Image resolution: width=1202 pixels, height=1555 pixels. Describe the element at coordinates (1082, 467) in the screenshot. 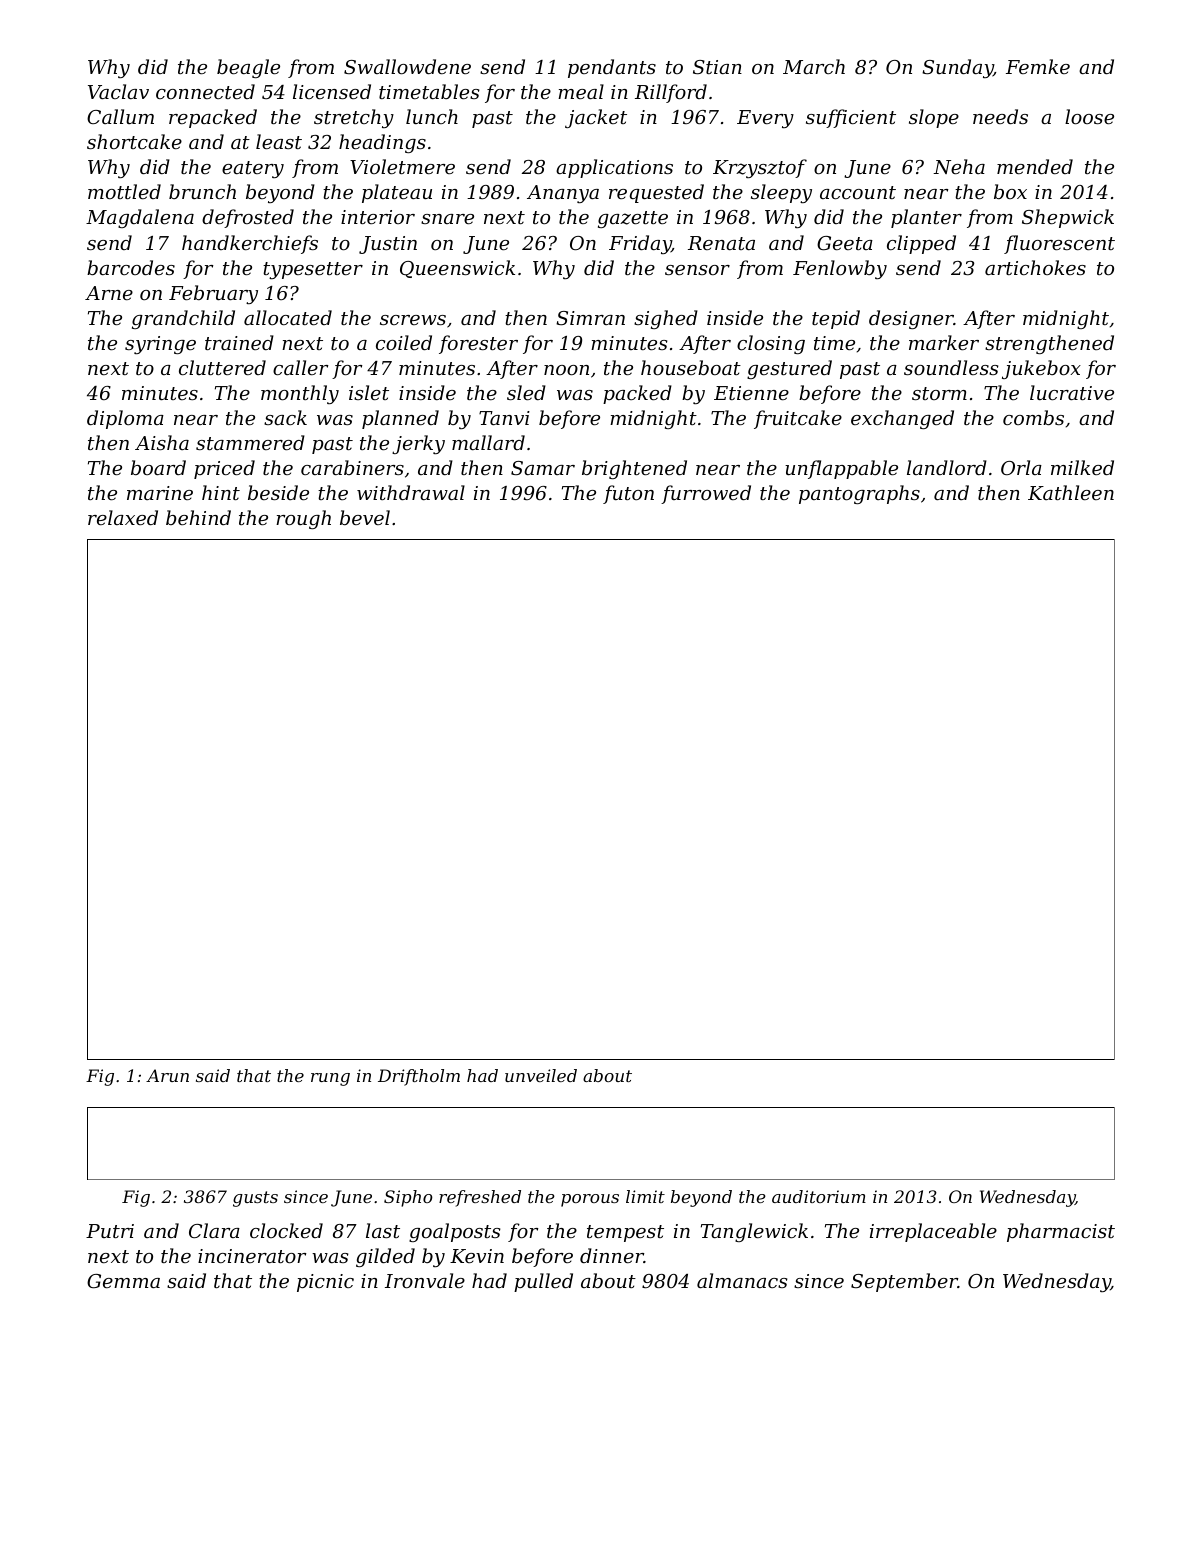

I see `milked` at that location.
